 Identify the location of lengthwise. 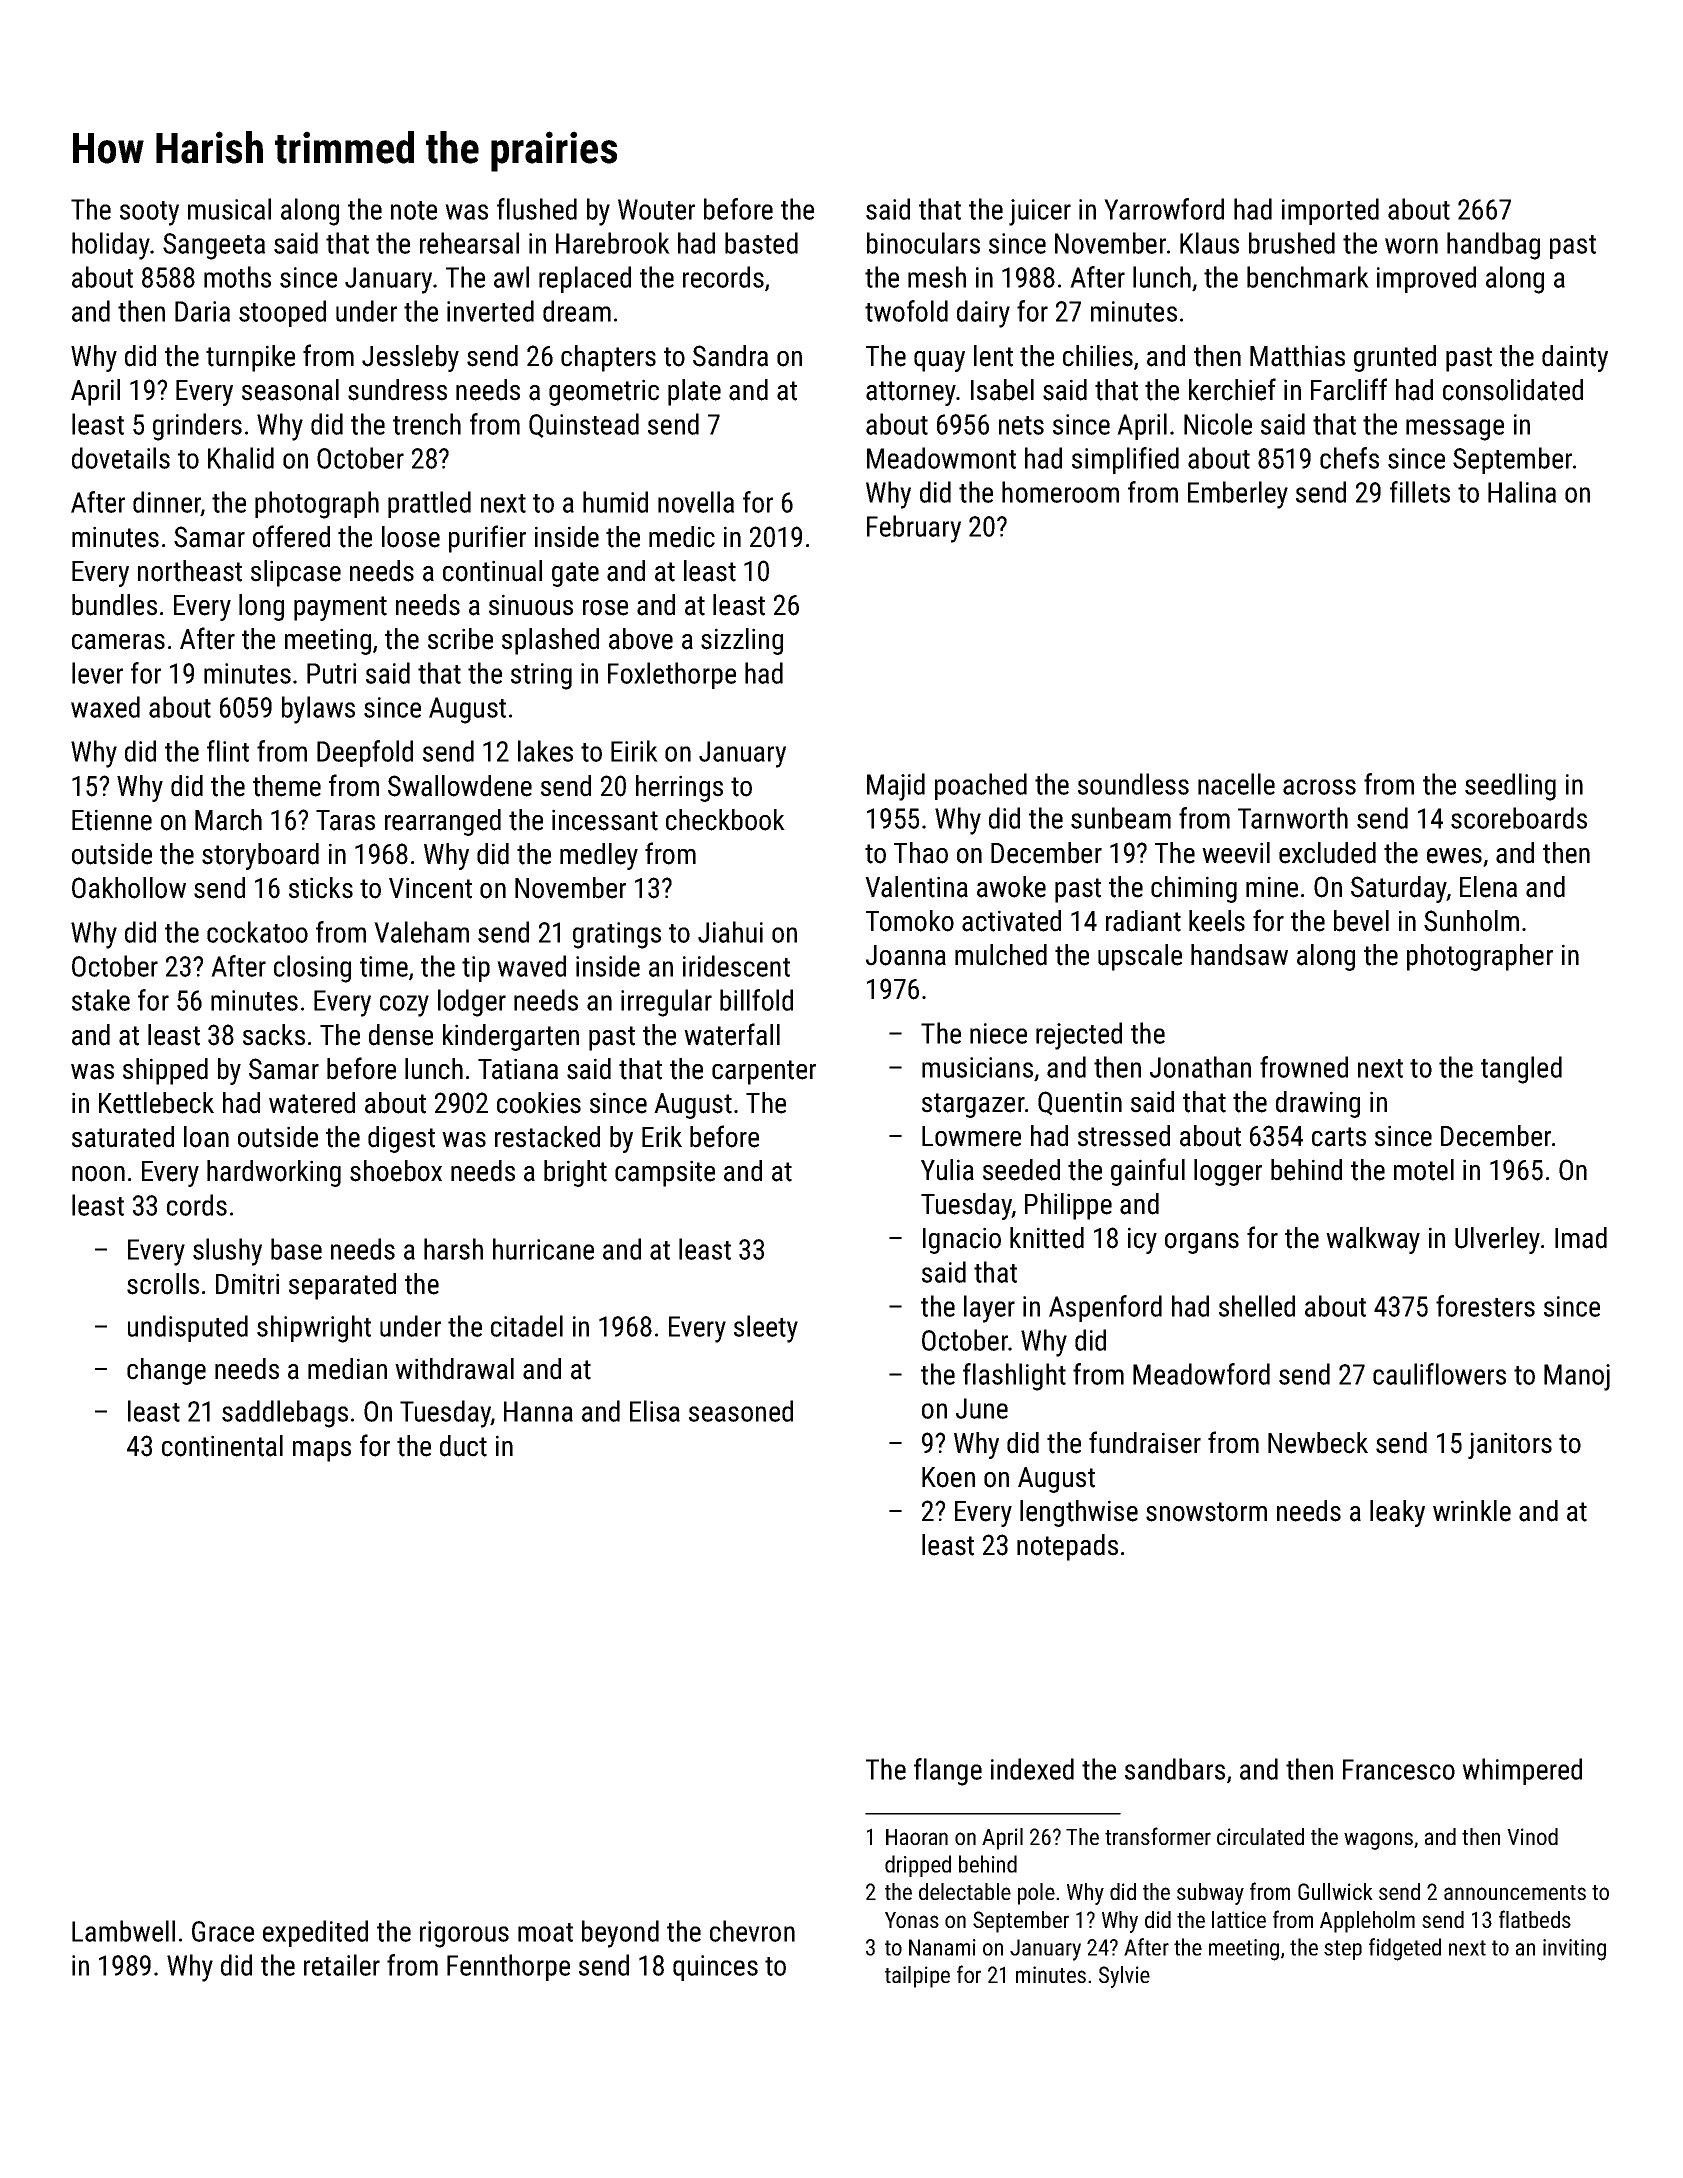
(1079, 1513).
